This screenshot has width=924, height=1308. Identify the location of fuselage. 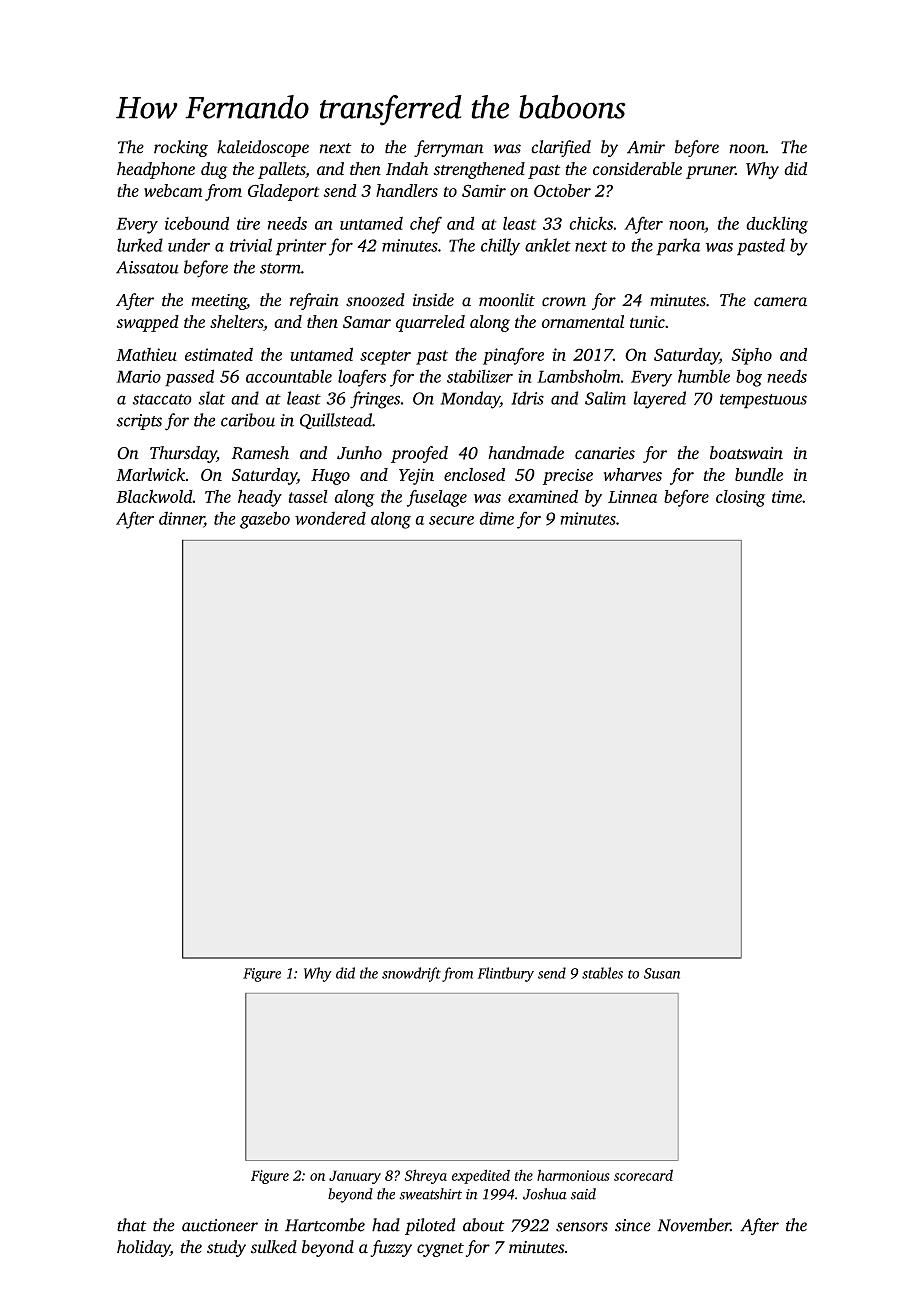
(437, 498).
